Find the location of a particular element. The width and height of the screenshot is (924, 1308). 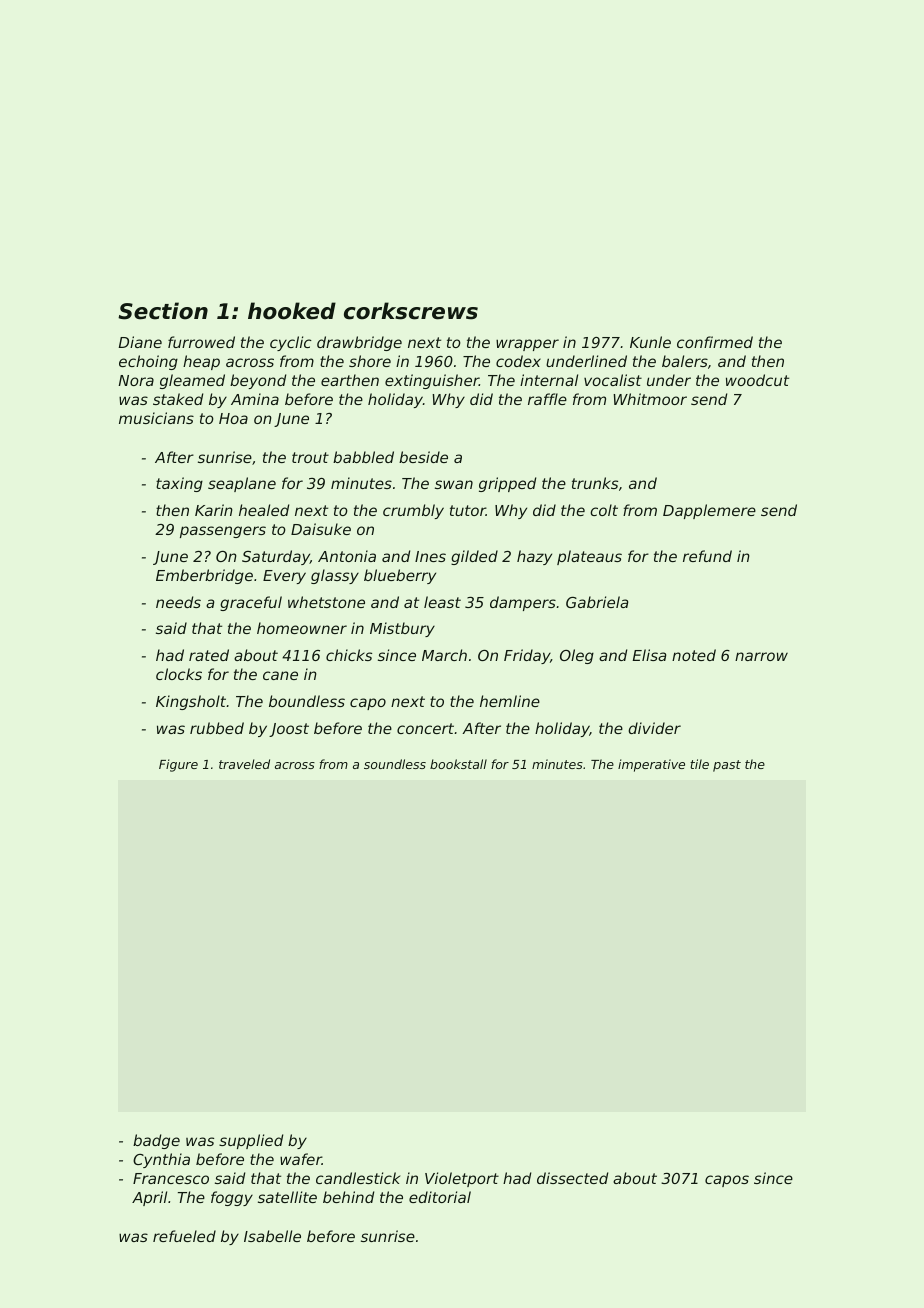

Figure is located at coordinates (178, 765).
